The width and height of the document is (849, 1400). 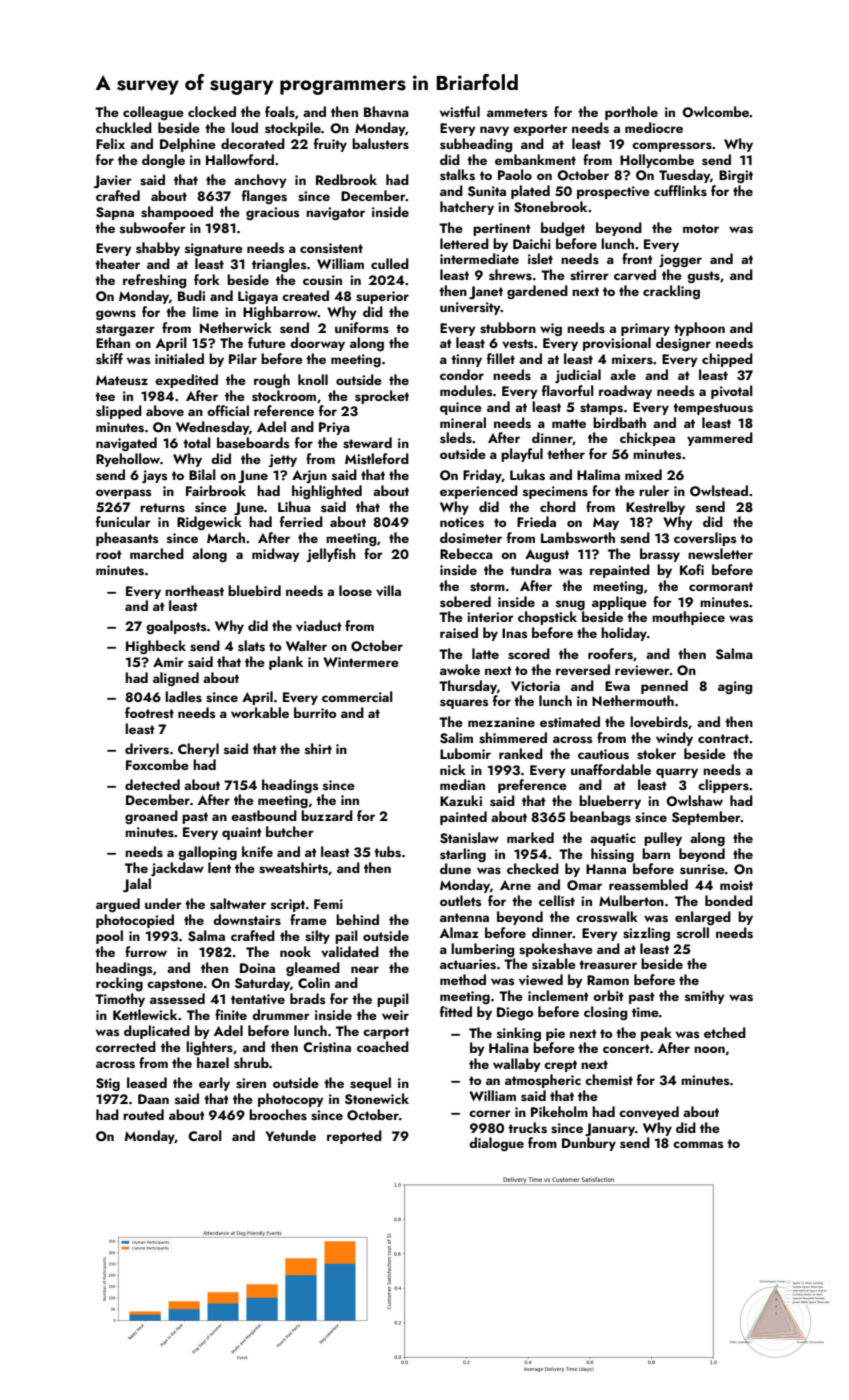 I want to click on Javier, so click(x=112, y=181).
